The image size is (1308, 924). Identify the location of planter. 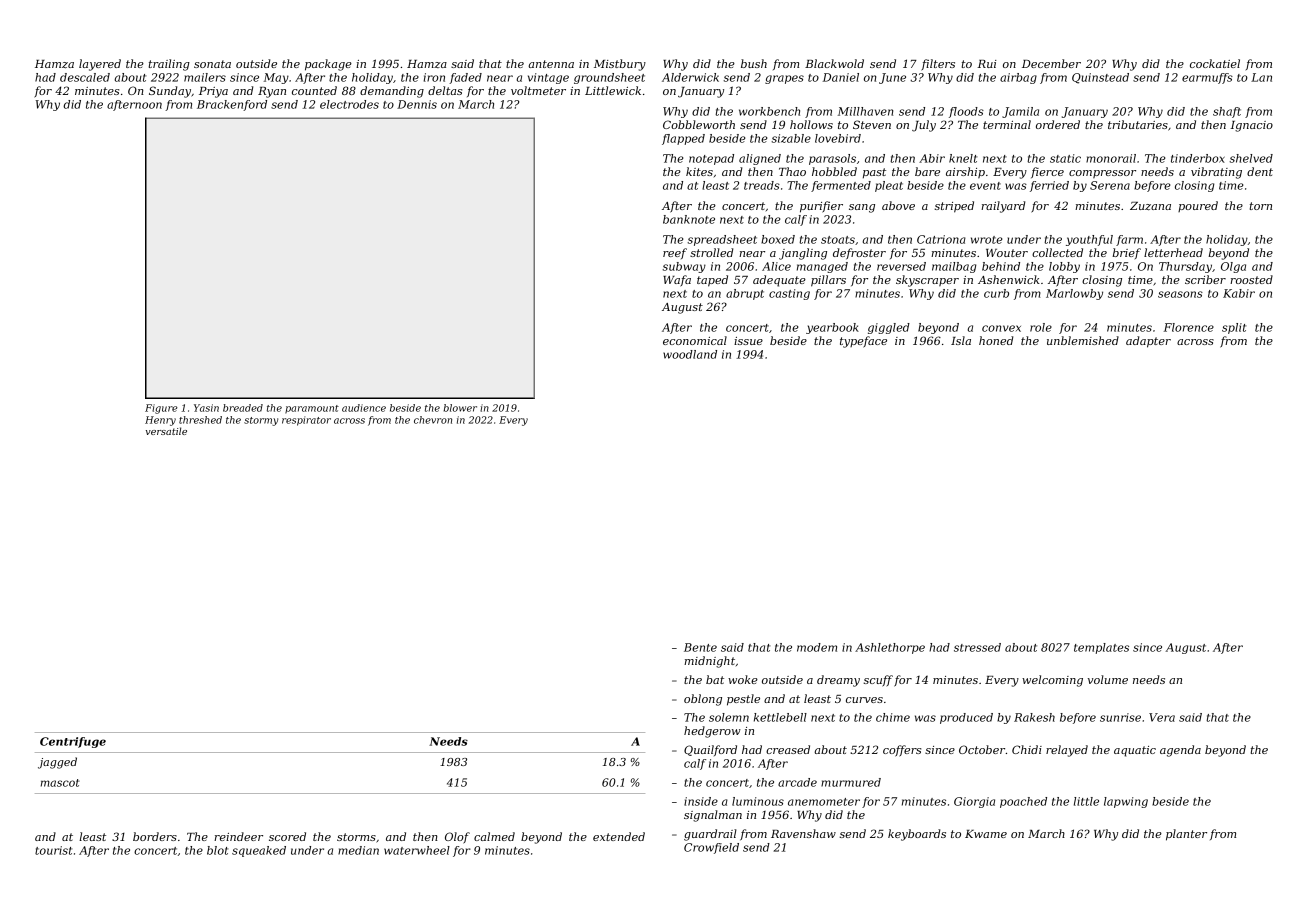
(1186, 835).
